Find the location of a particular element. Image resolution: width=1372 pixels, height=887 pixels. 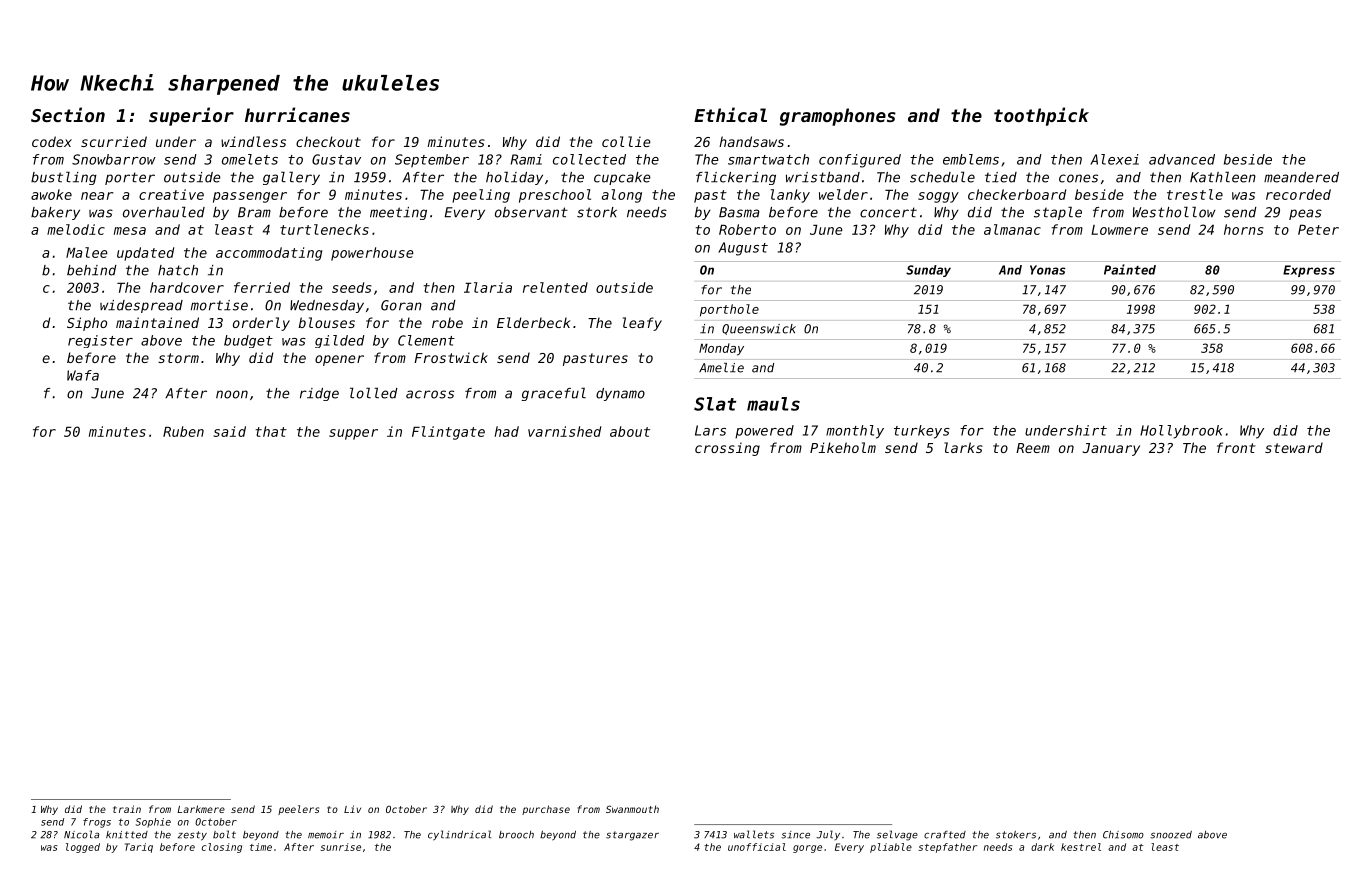

Ethical is located at coordinates (730, 114).
